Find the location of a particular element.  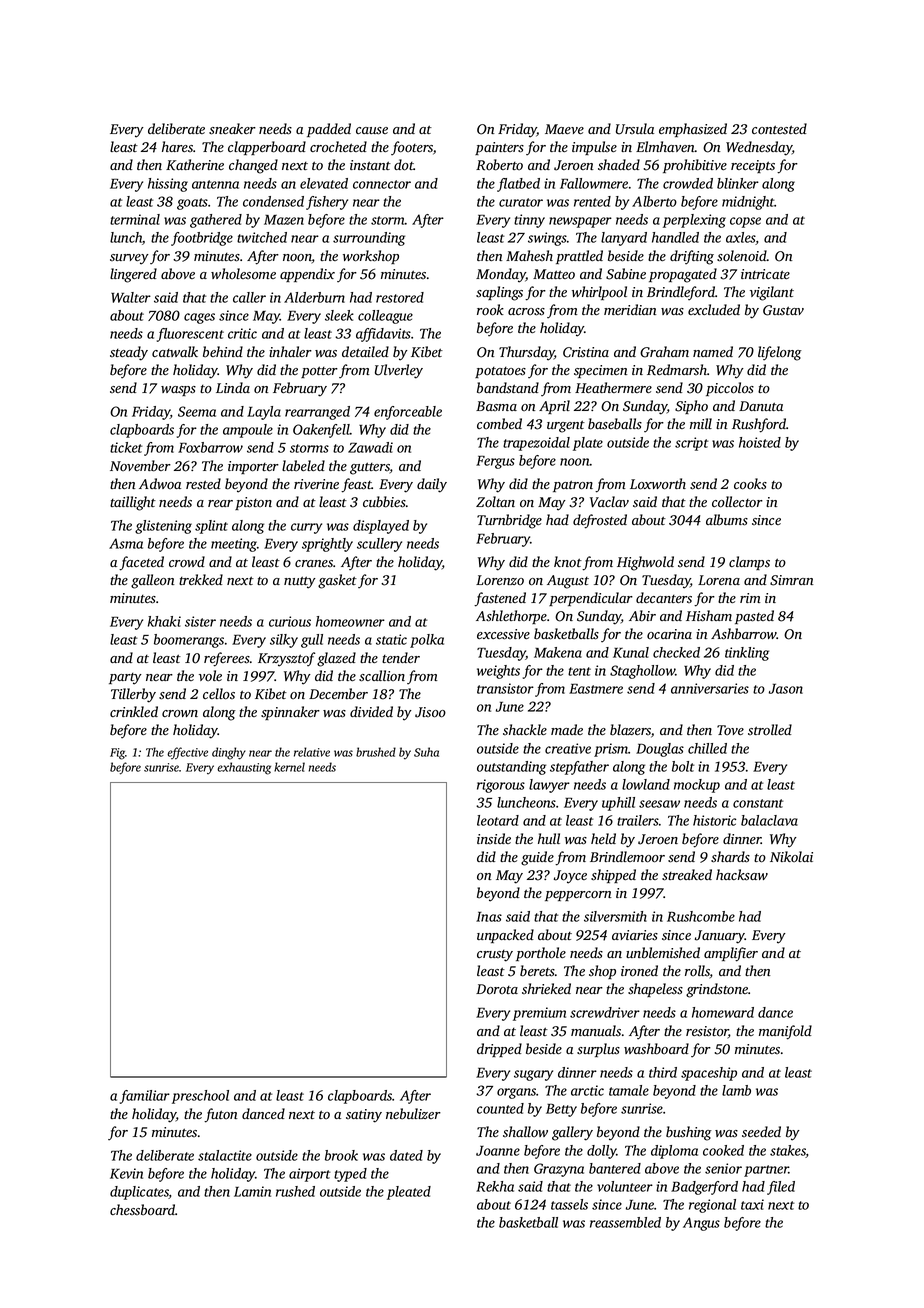

bantered is located at coordinates (615, 1168).
